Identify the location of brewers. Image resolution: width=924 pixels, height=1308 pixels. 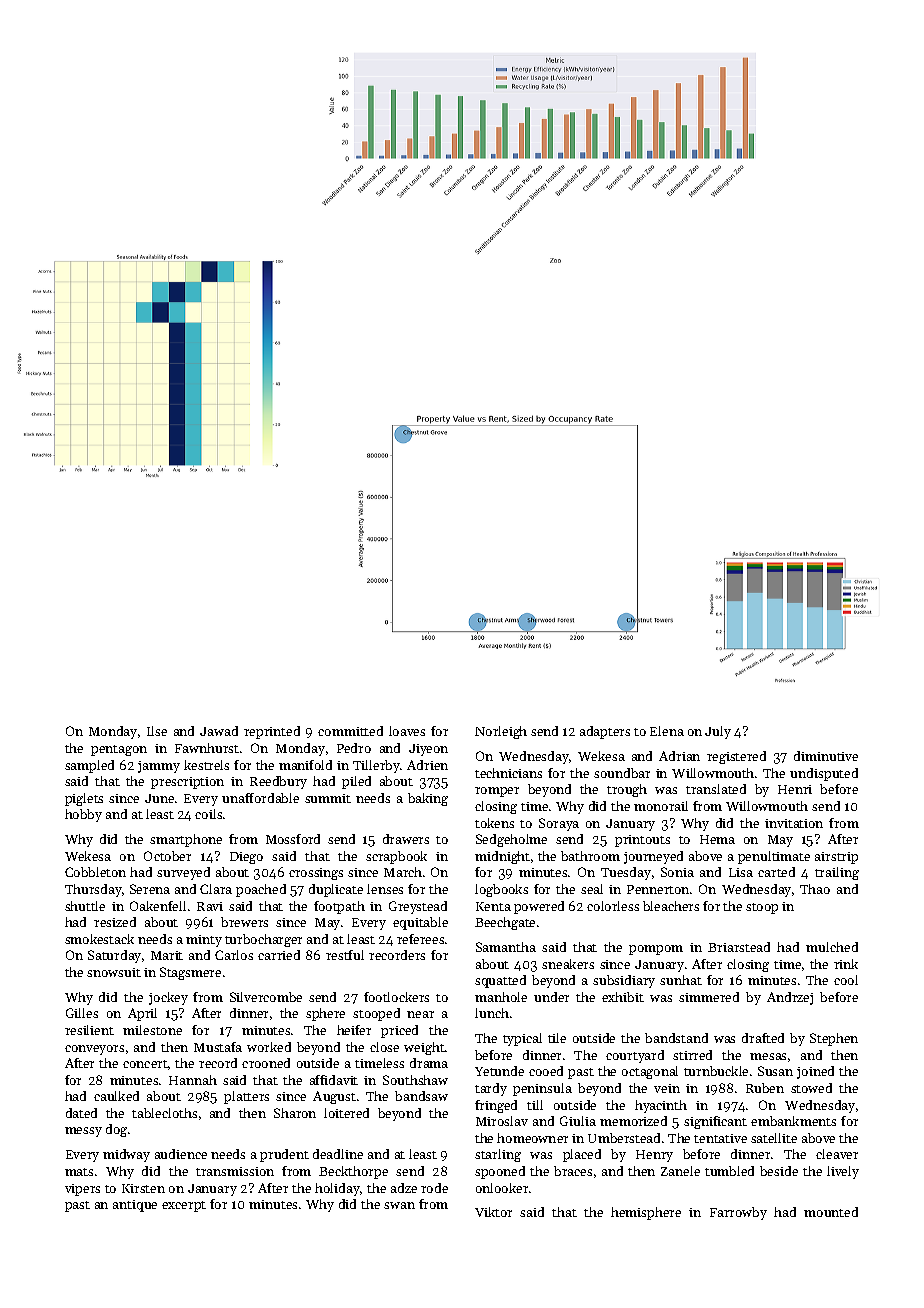
(244, 922).
